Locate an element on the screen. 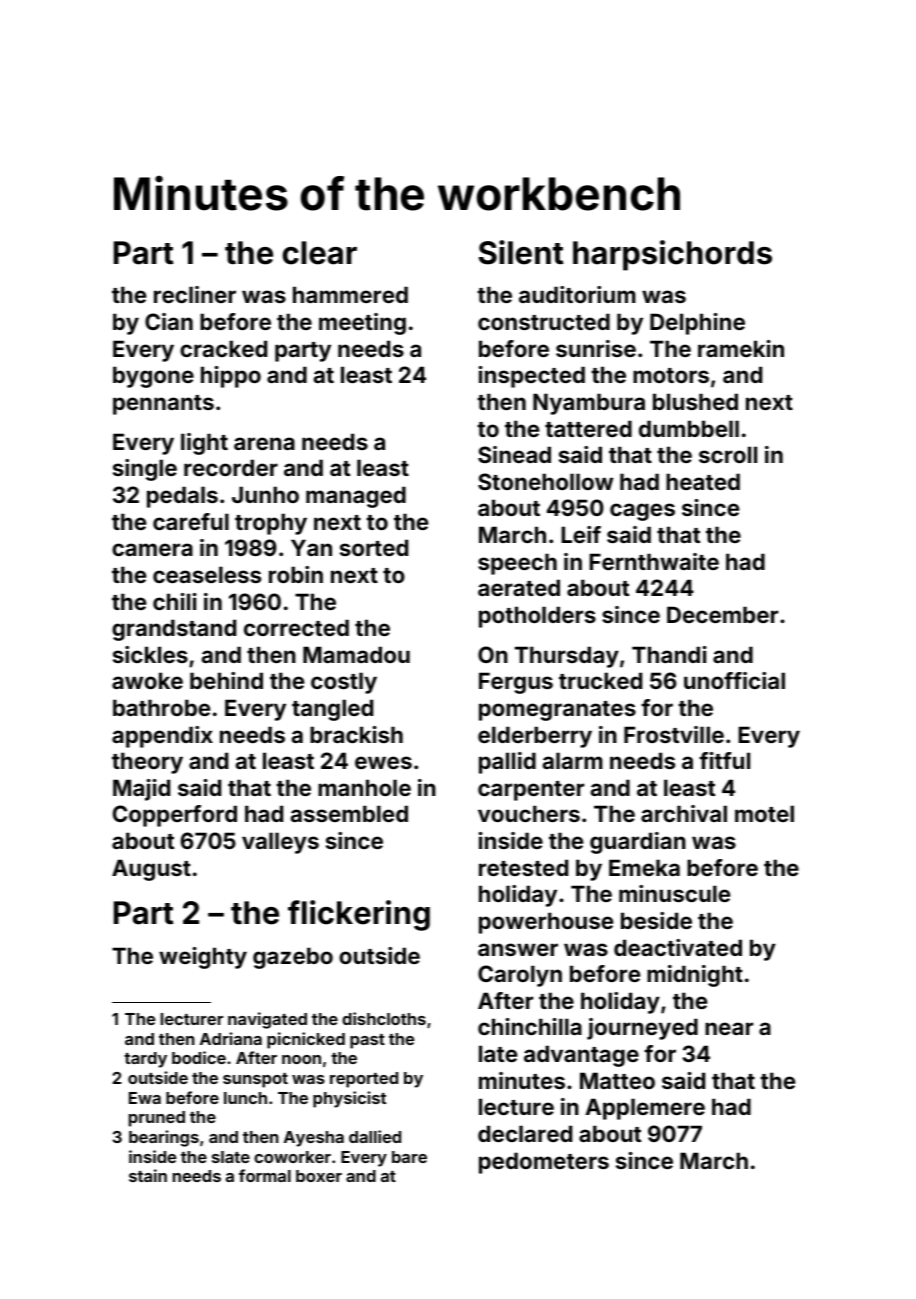 The image size is (916, 1299). December is located at coordinates (722, 614).
